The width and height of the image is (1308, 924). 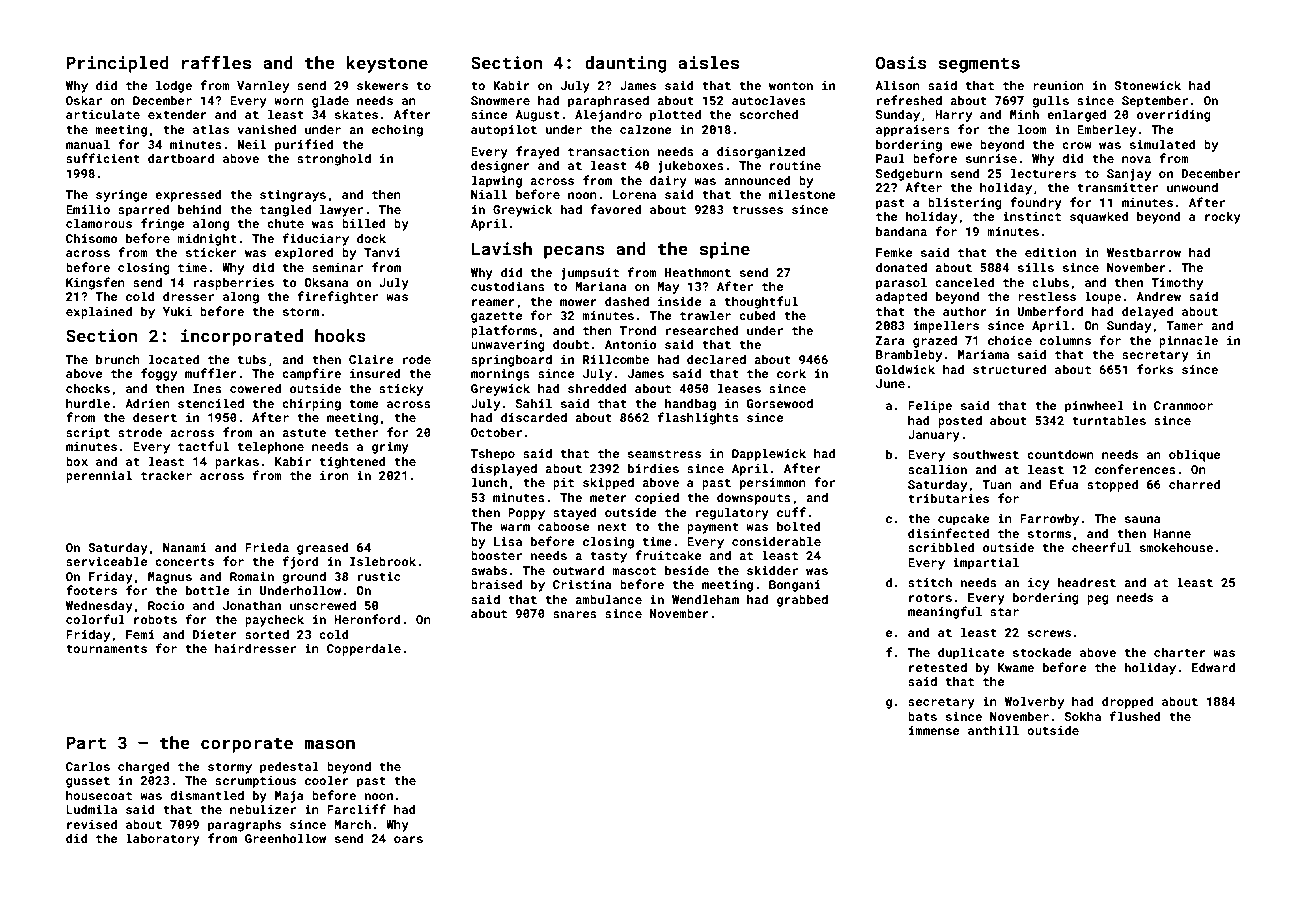 What do you see at coordinates (387, 64) in the image?
I see `keystone` at bounding box center [387, 64].
